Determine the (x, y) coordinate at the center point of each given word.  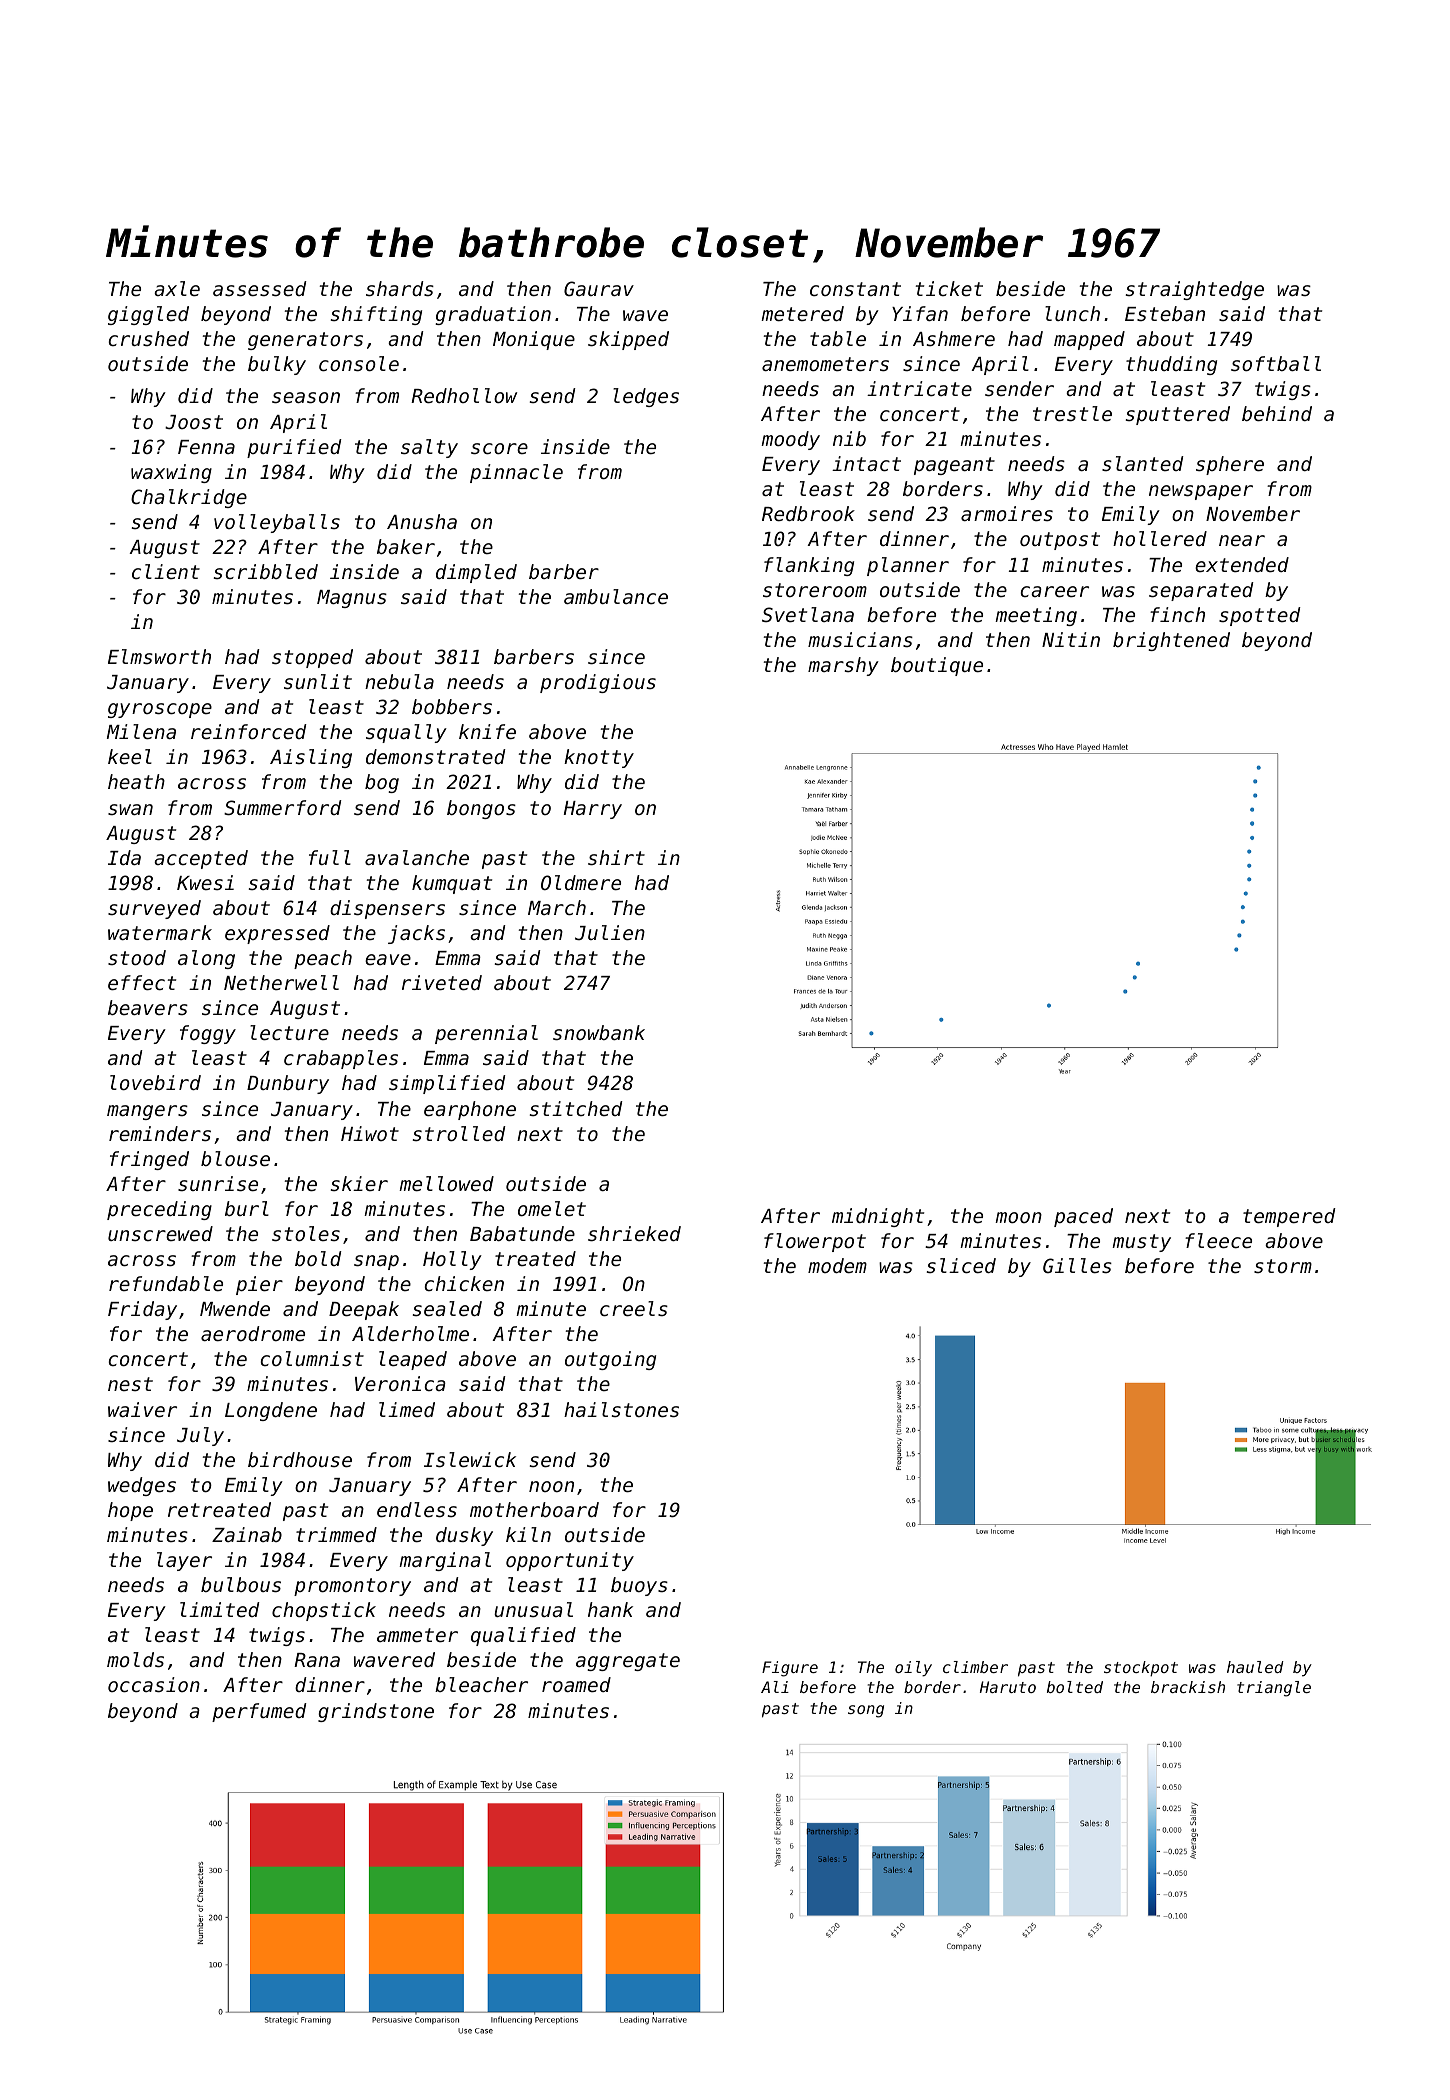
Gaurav (599, 288)
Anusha (422, 521)
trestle (1072, 413)
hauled (1255, 1667)
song (866, 1711)
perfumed (259, 1712)
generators (305, 341)
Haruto (1008, 1687)
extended (1242, 564)
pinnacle (516, 473)
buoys (639, 1586)
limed (407, 1409)
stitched (576, 1108)
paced (1083, 1217)
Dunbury (288, 1084)
